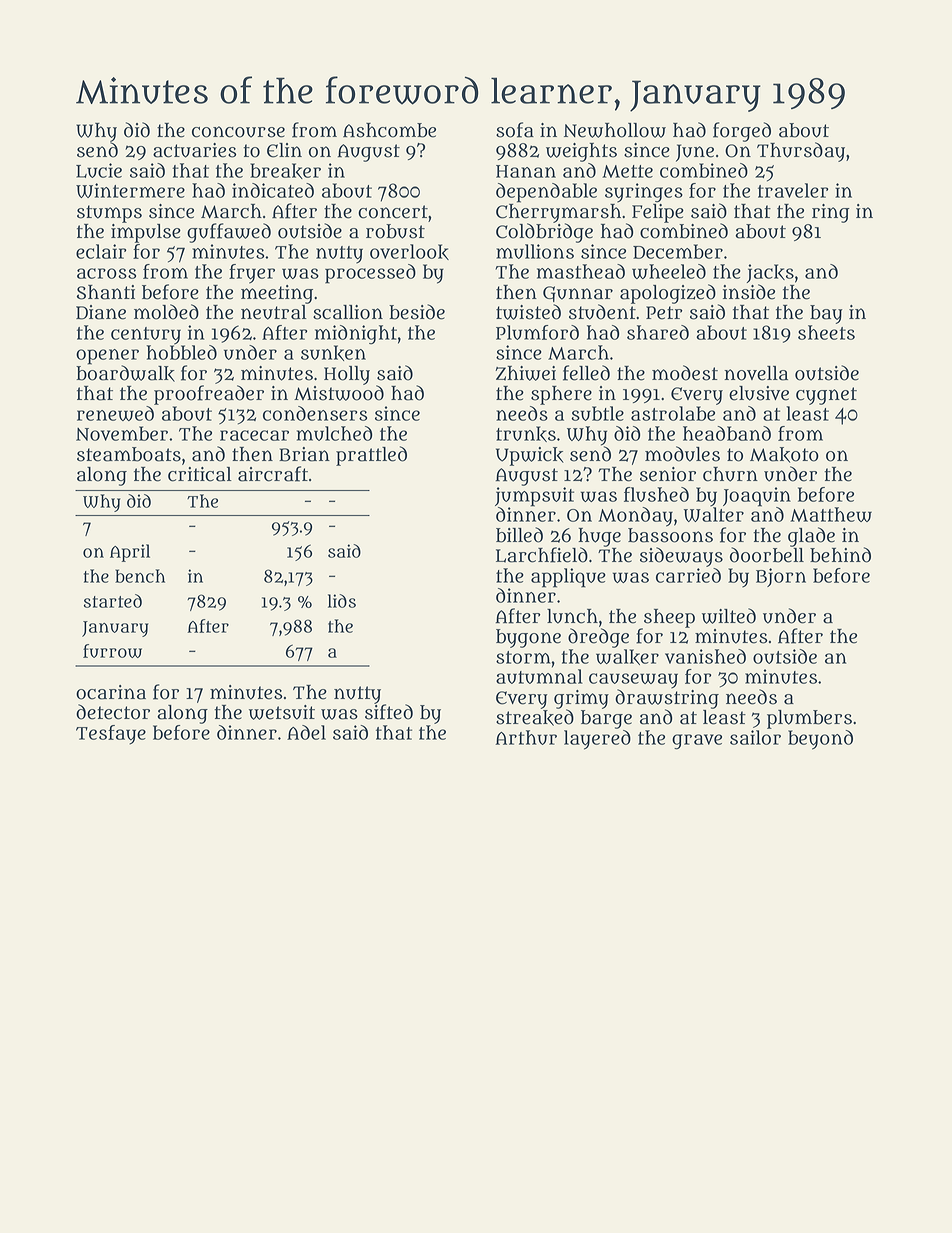 This image has width=952, height=1233. What do you see at coordinates (371, 456) in the image?
I see `prattled` at bounding box center [371, 456].
